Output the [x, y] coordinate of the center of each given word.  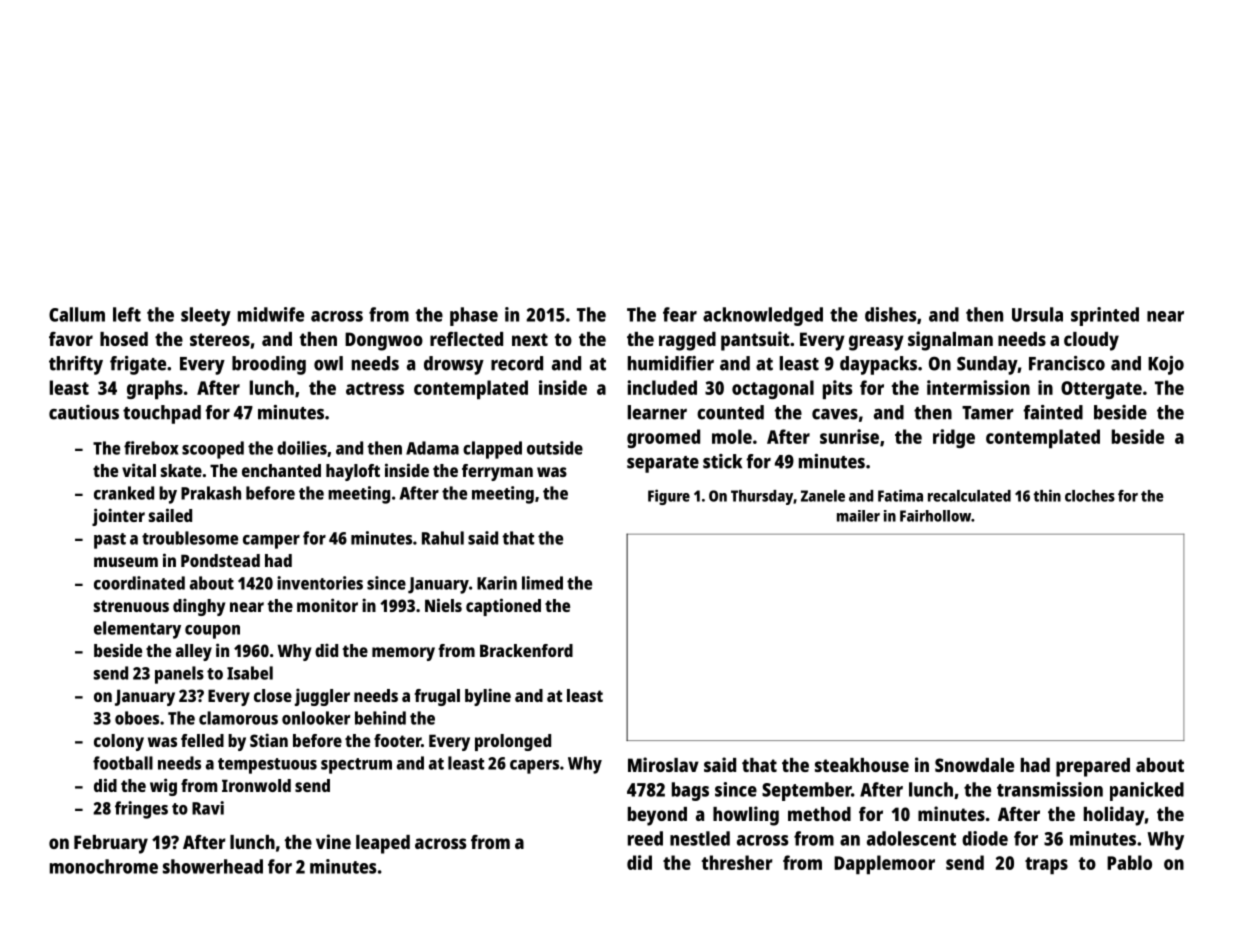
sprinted [1105, 316]
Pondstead [220, 560]
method [819, 814]
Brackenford [526, 650]
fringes [141, 810]
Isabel [250, 673]
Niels [443, 605]
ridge [954, 438]
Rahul [443, 538]
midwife [271, 314]
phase [474, 316]
